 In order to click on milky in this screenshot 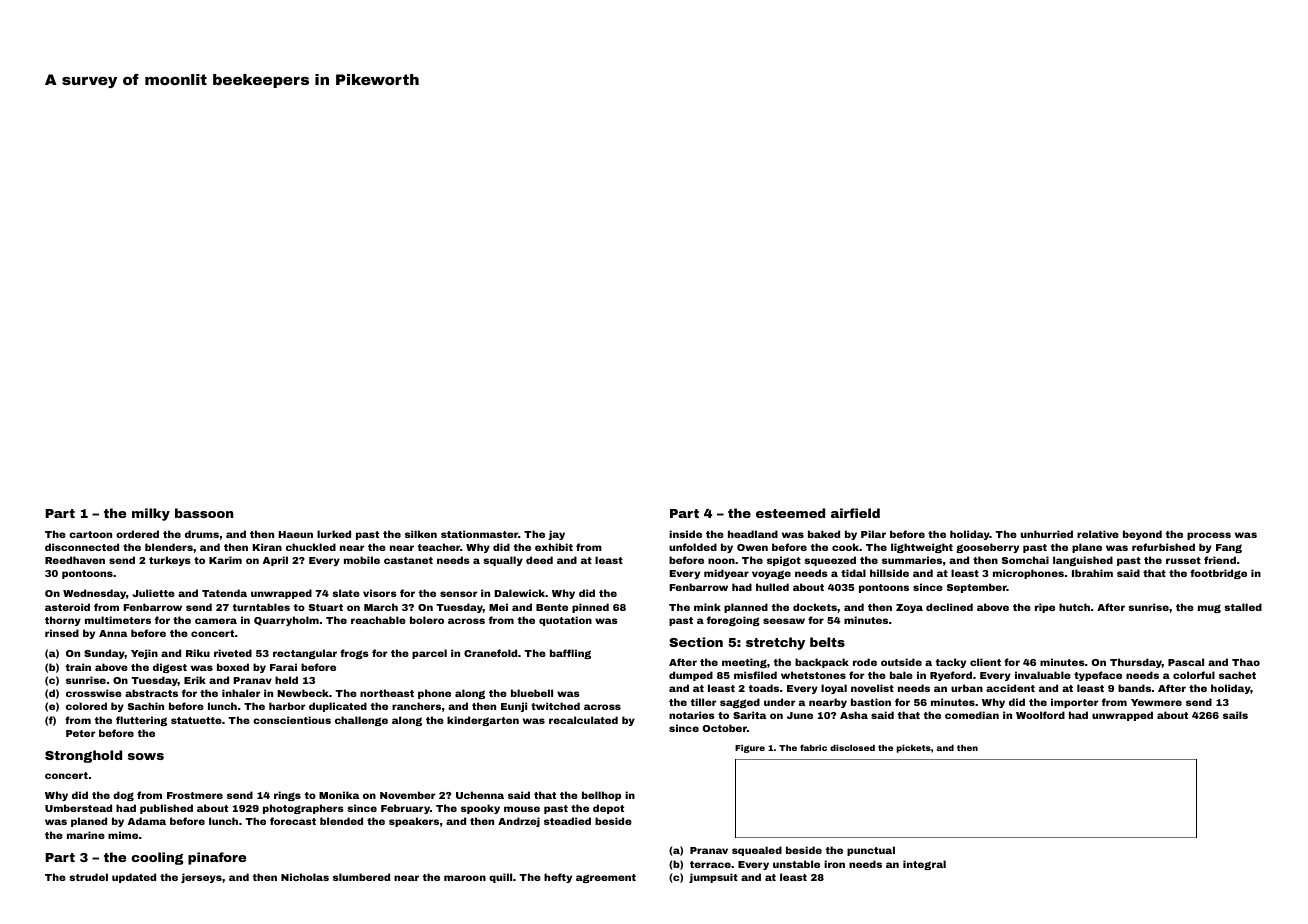, I will do `click(151, 514)`.
